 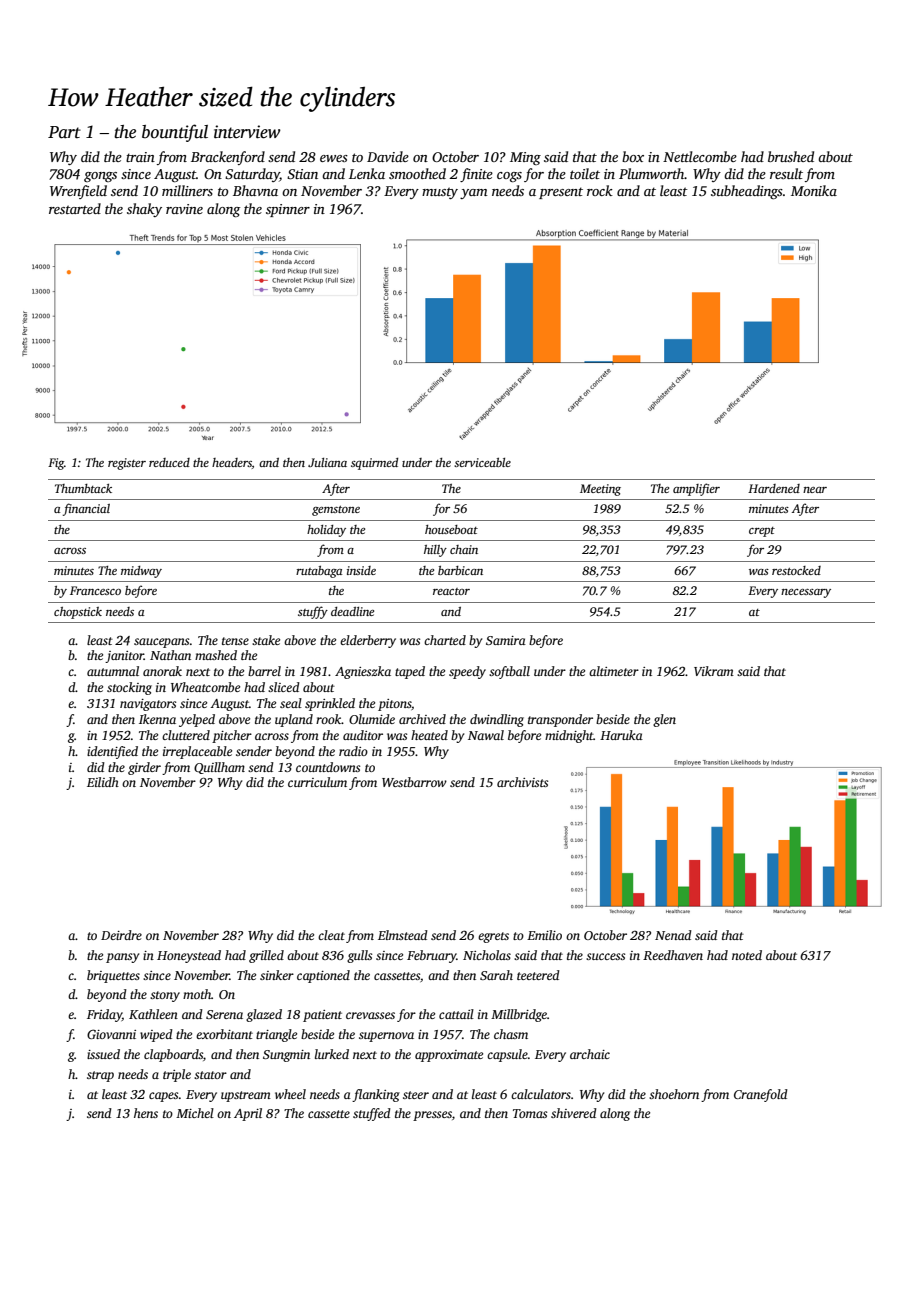 What do you see at coordinates (700, 156) in the image?
I see `Nettlecombe` at bounding box center [700, 156].
